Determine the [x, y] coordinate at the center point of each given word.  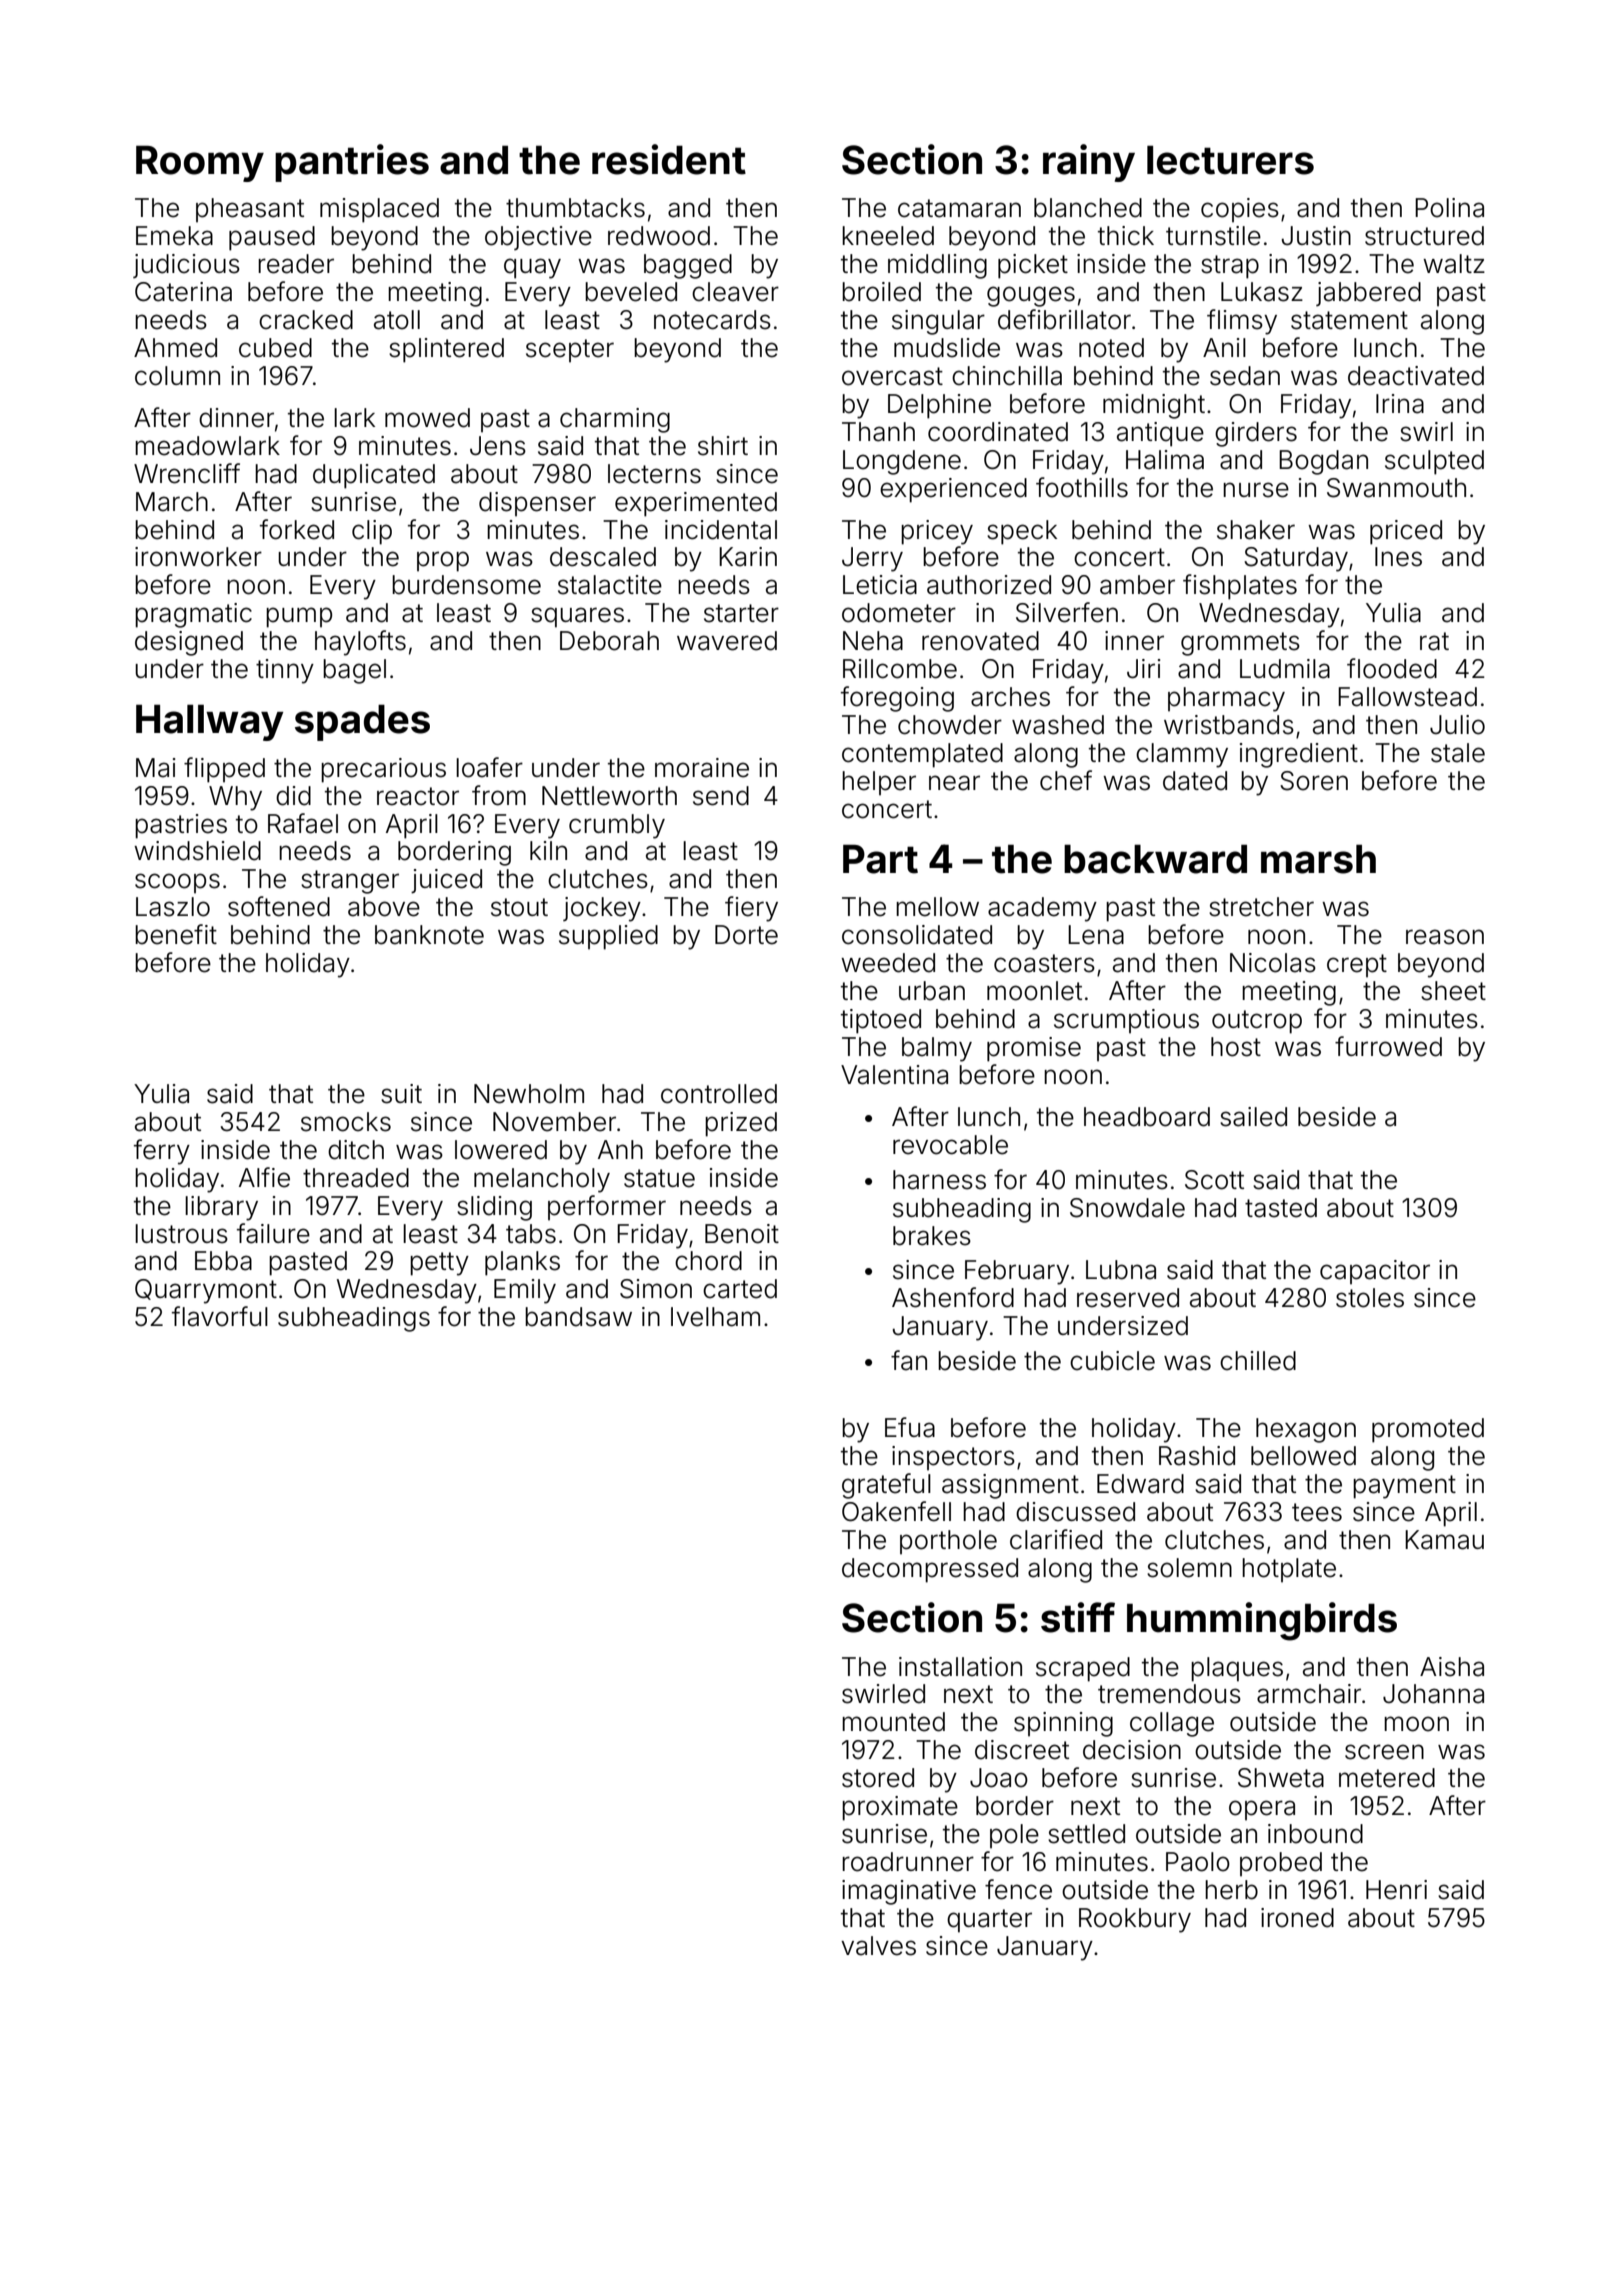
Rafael [303, 823]
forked [297, 529]
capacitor [1375, 1272]
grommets [1240, 644]
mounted [893, 1722]
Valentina [894, 1075]
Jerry [872, 559]
